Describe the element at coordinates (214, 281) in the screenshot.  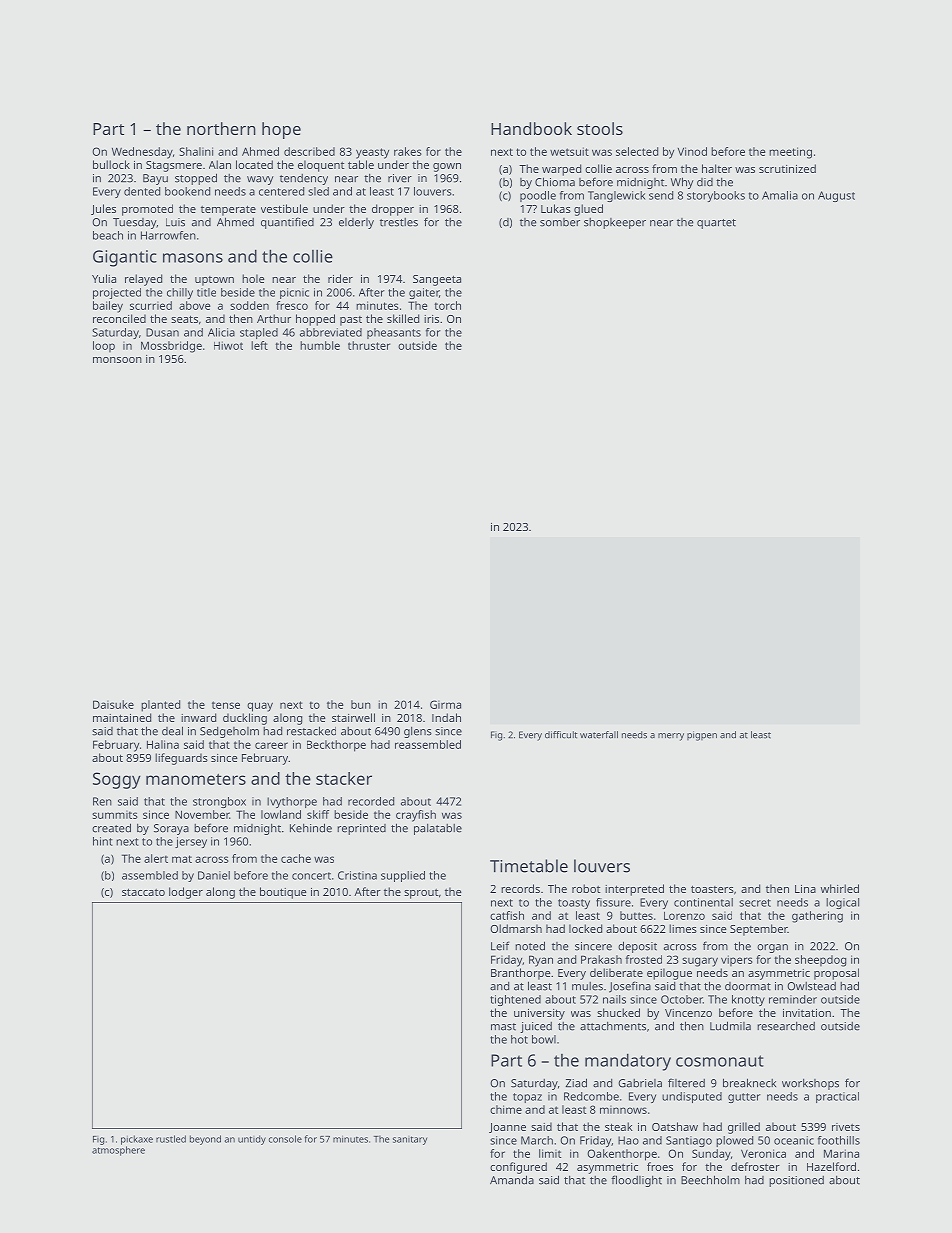
I see `uptown` at that location.
